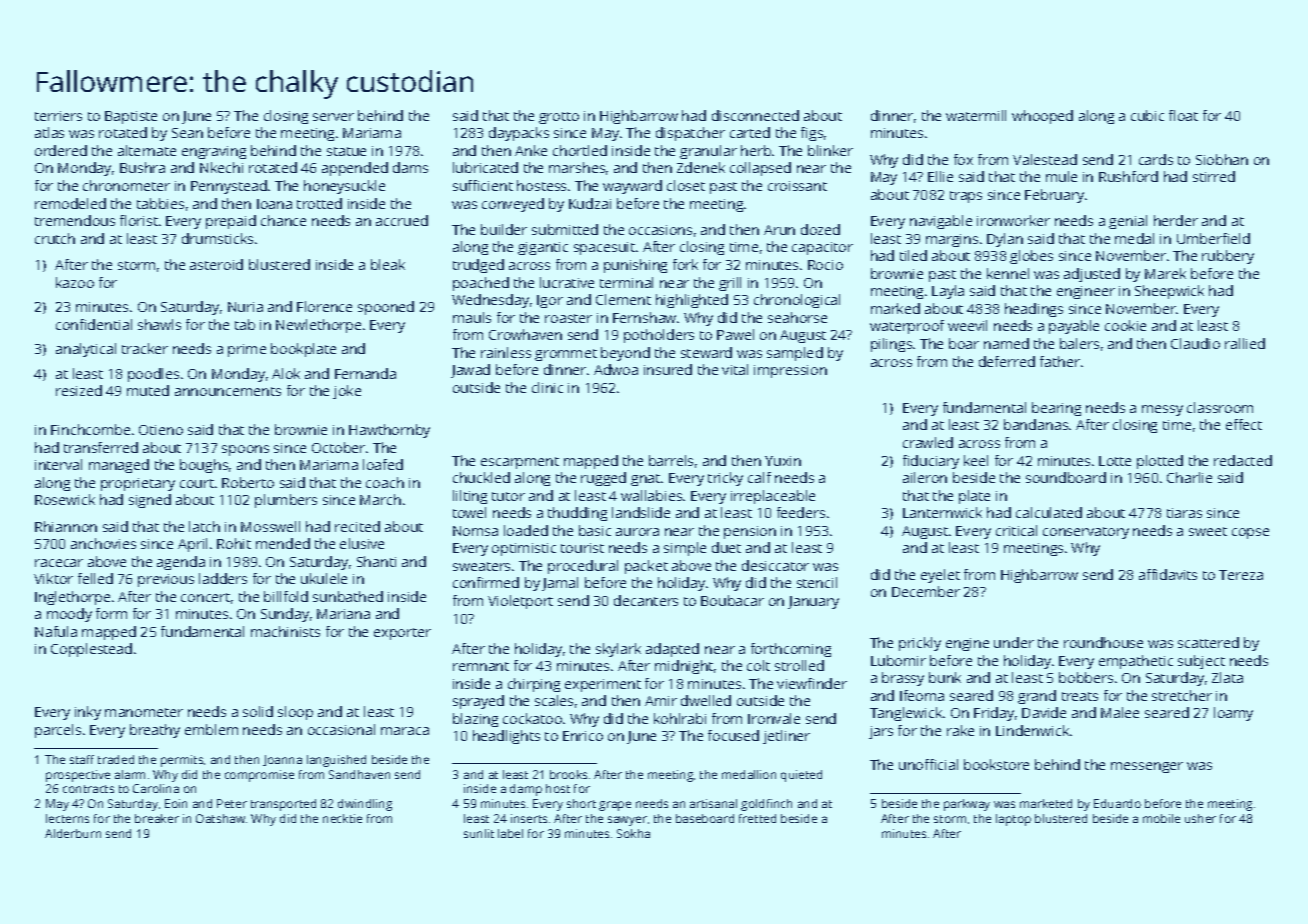  I want to click on machinists, so click(285, 631).
